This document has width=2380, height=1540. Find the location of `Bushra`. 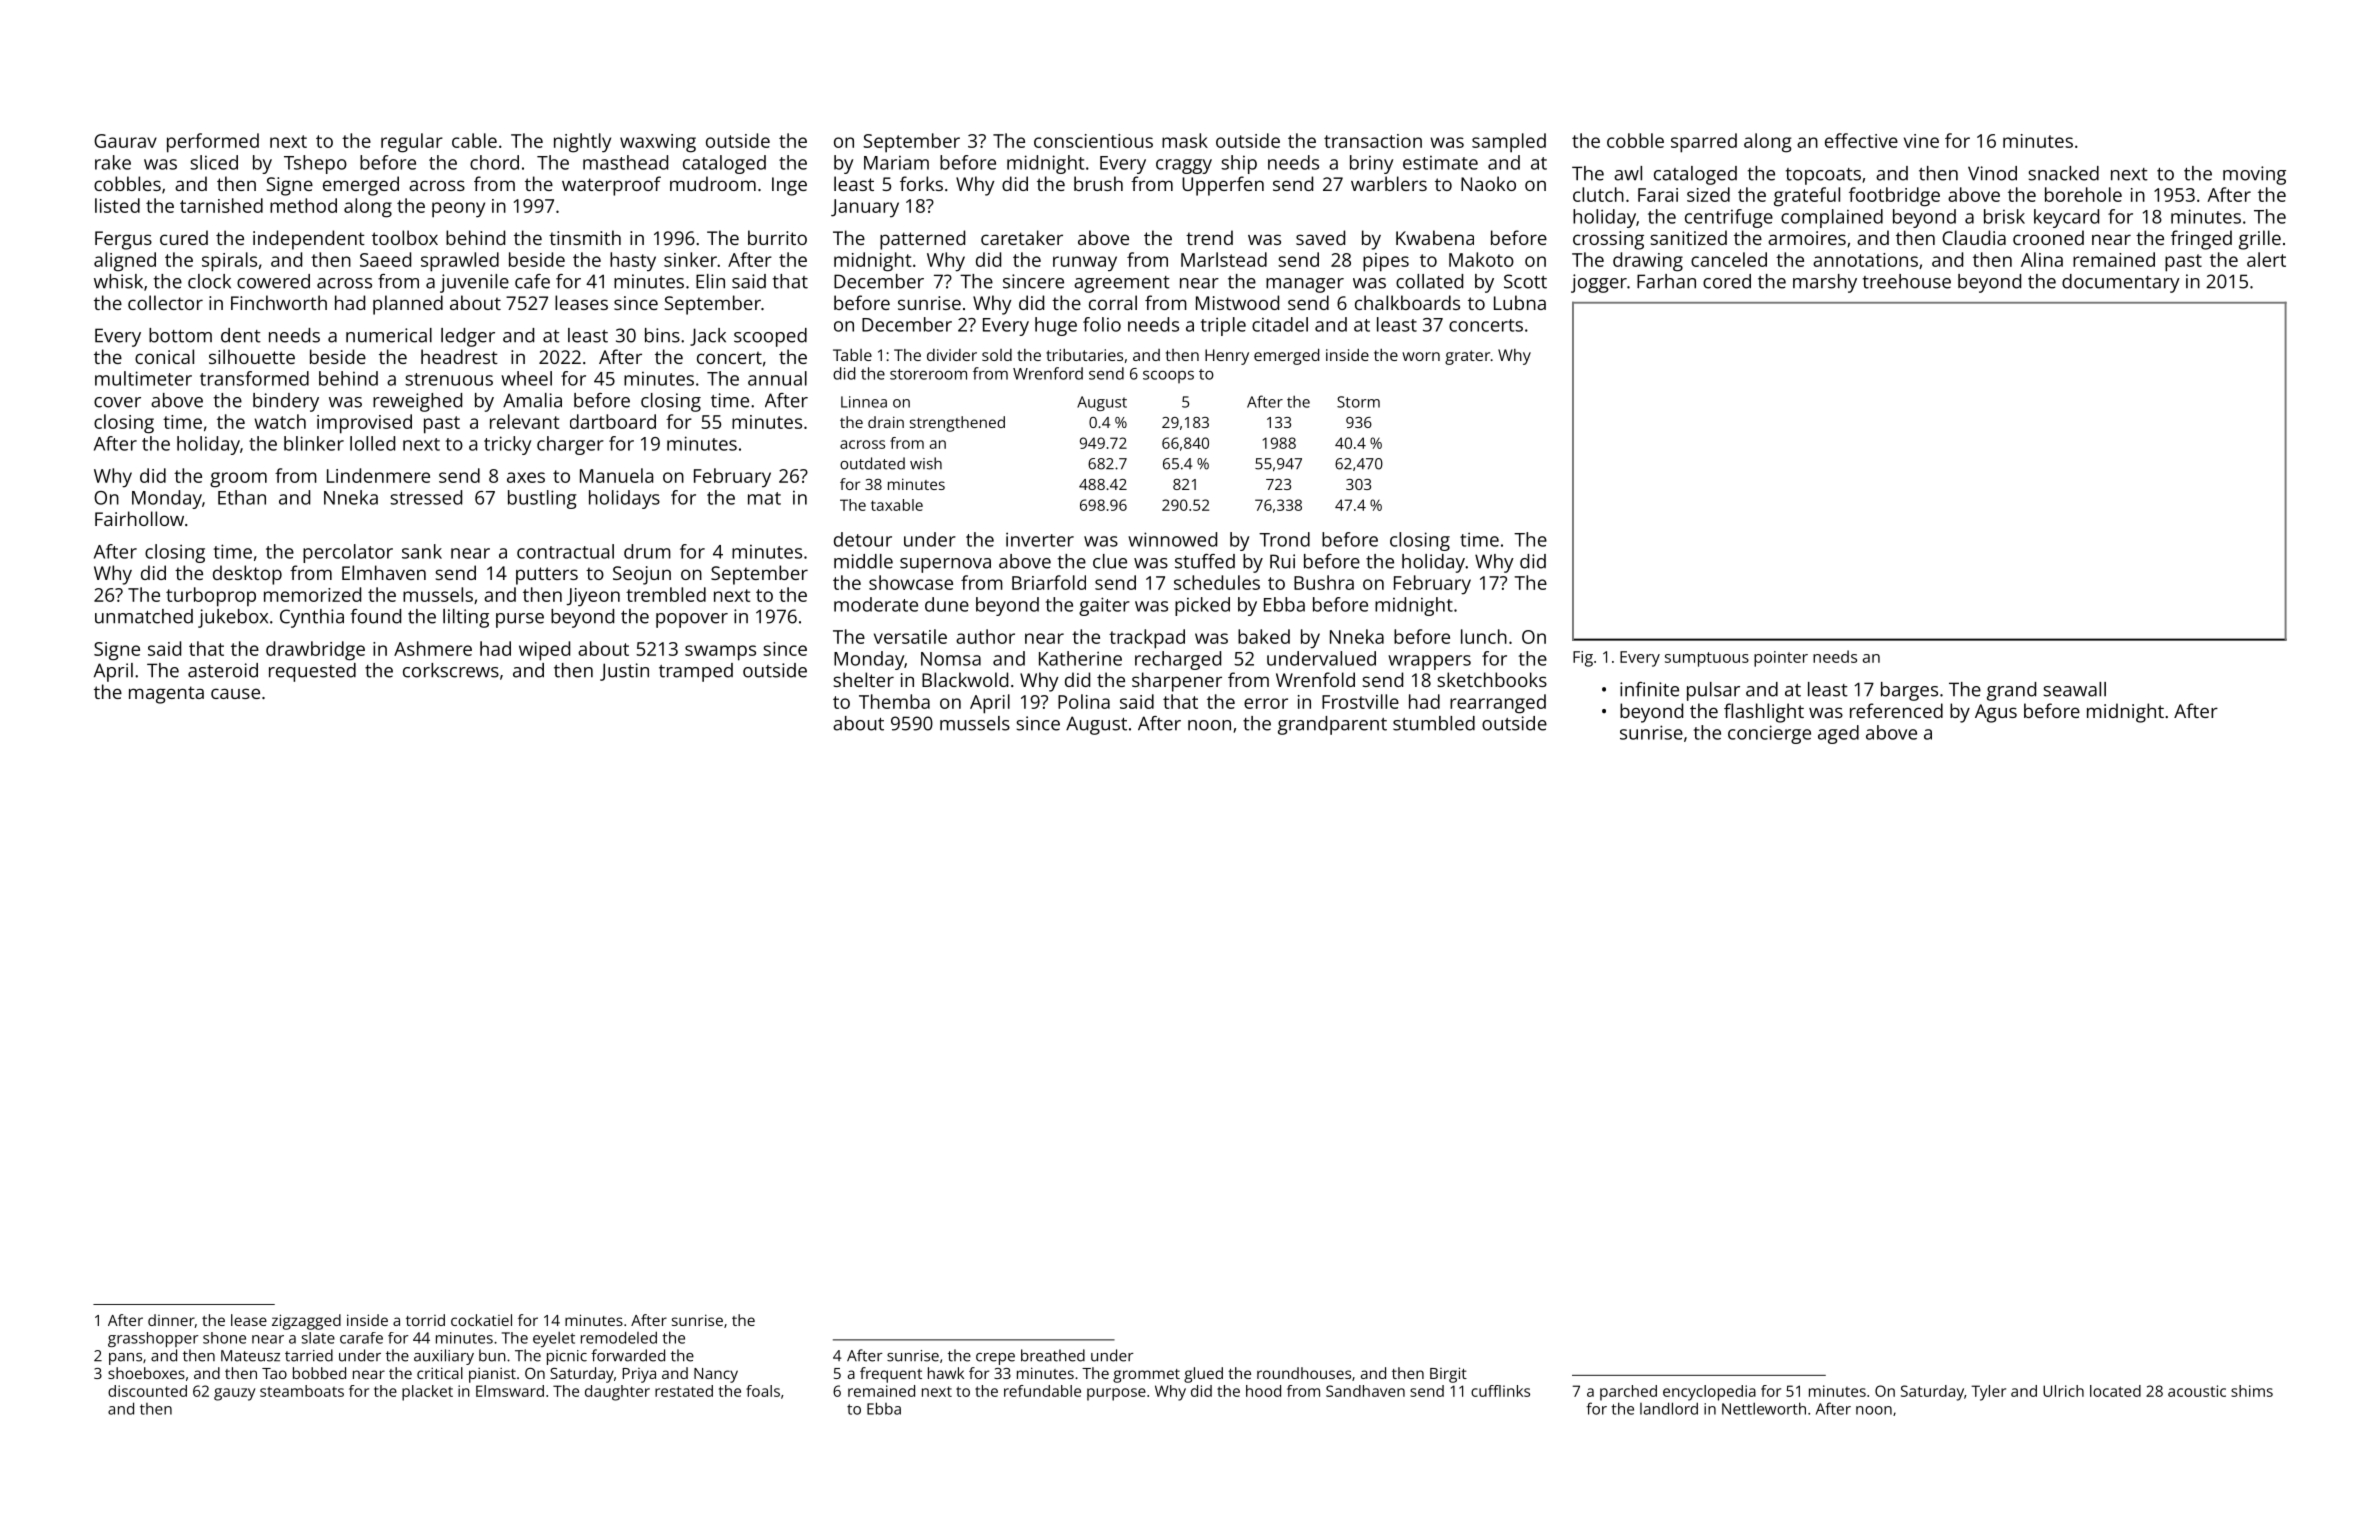

Bushra is located at coordinates (1324, 582).
